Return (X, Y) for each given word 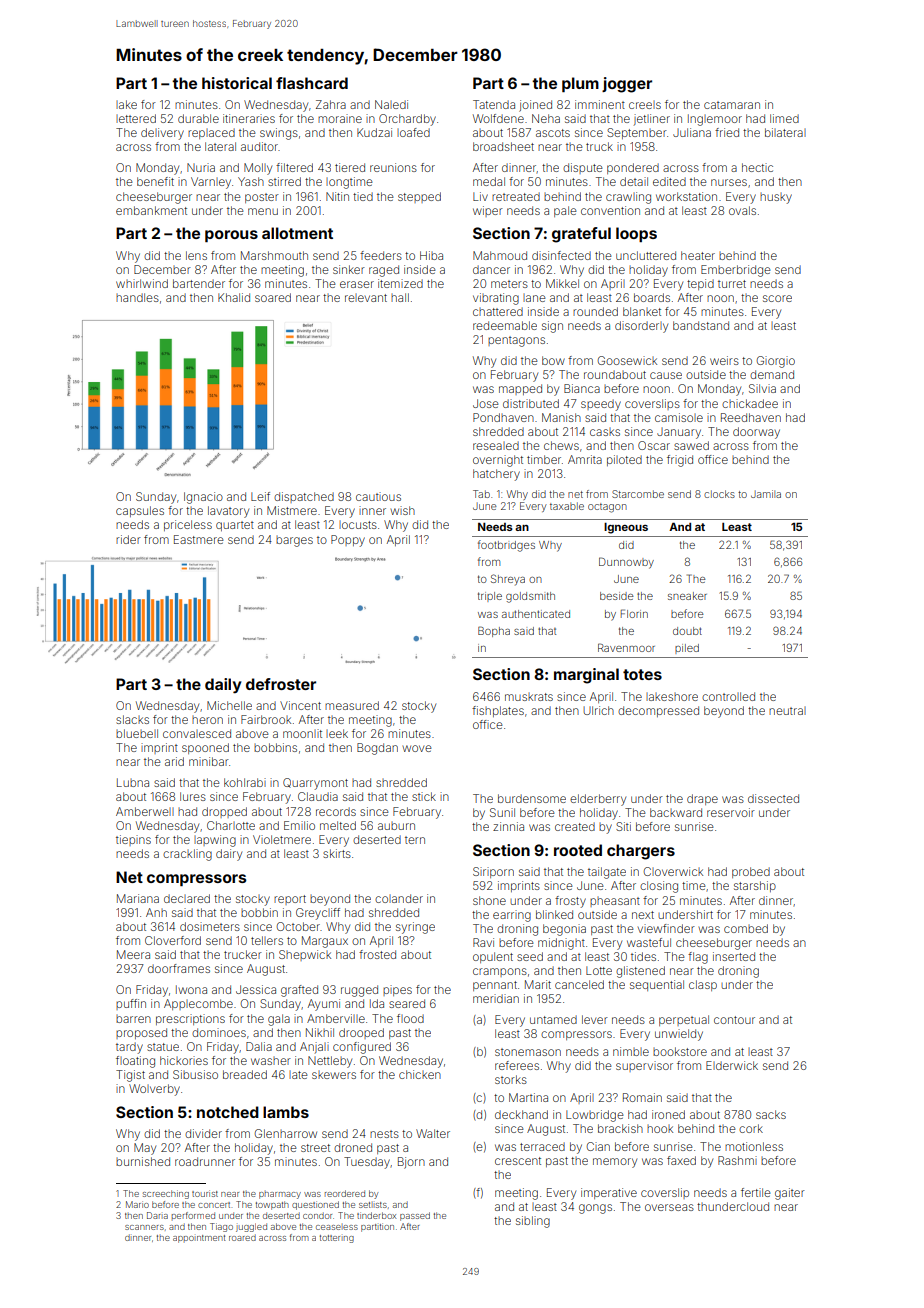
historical (237, 83)
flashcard (312, 83)
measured (352, 705)
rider (128, 539)
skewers (334, 1075)
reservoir (731, 812)
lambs (286, 1112)
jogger (627, 85)
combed (746, 928)
